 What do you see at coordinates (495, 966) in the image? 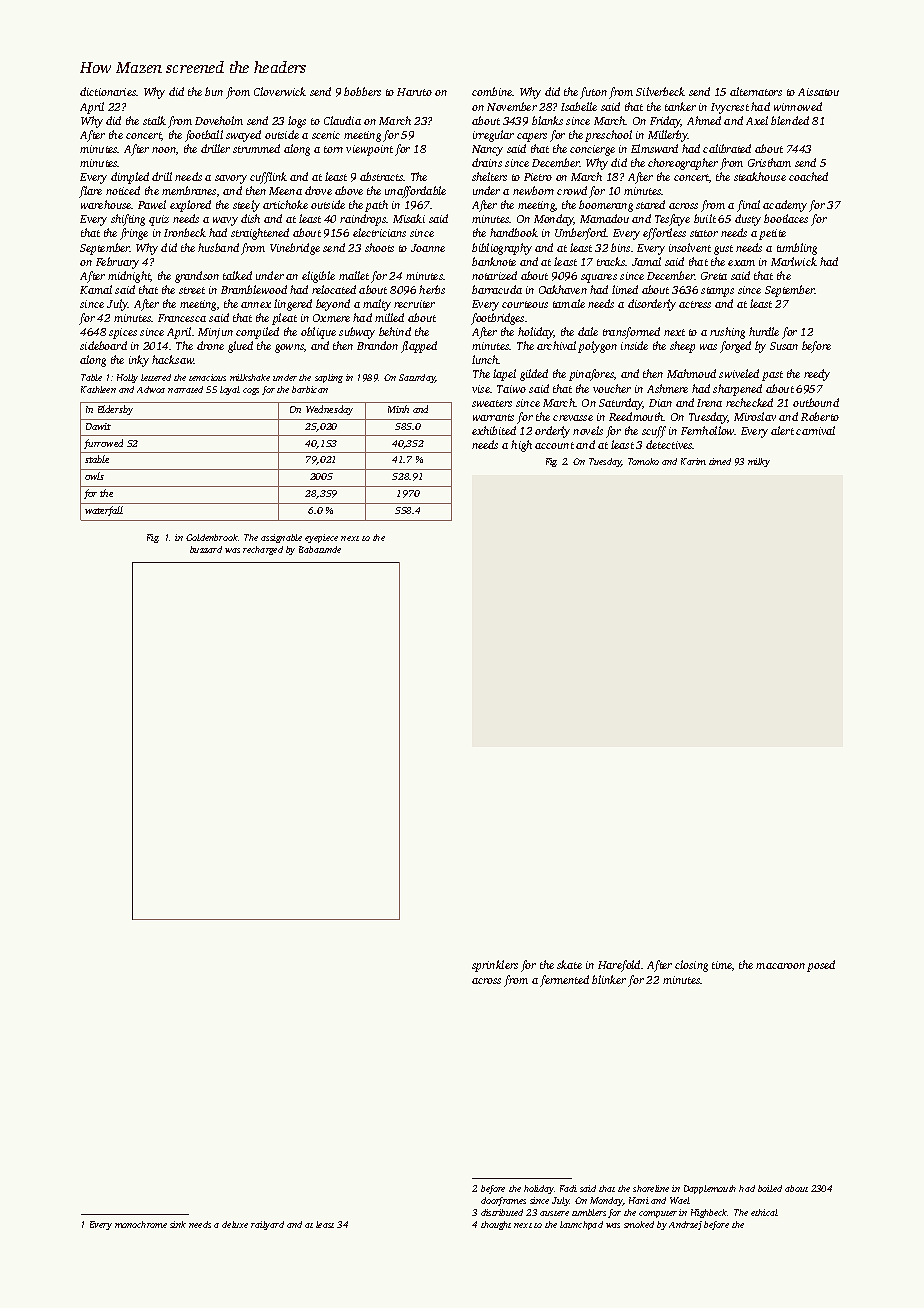
I see `sprinklers` at bounding box center [495, 966].
